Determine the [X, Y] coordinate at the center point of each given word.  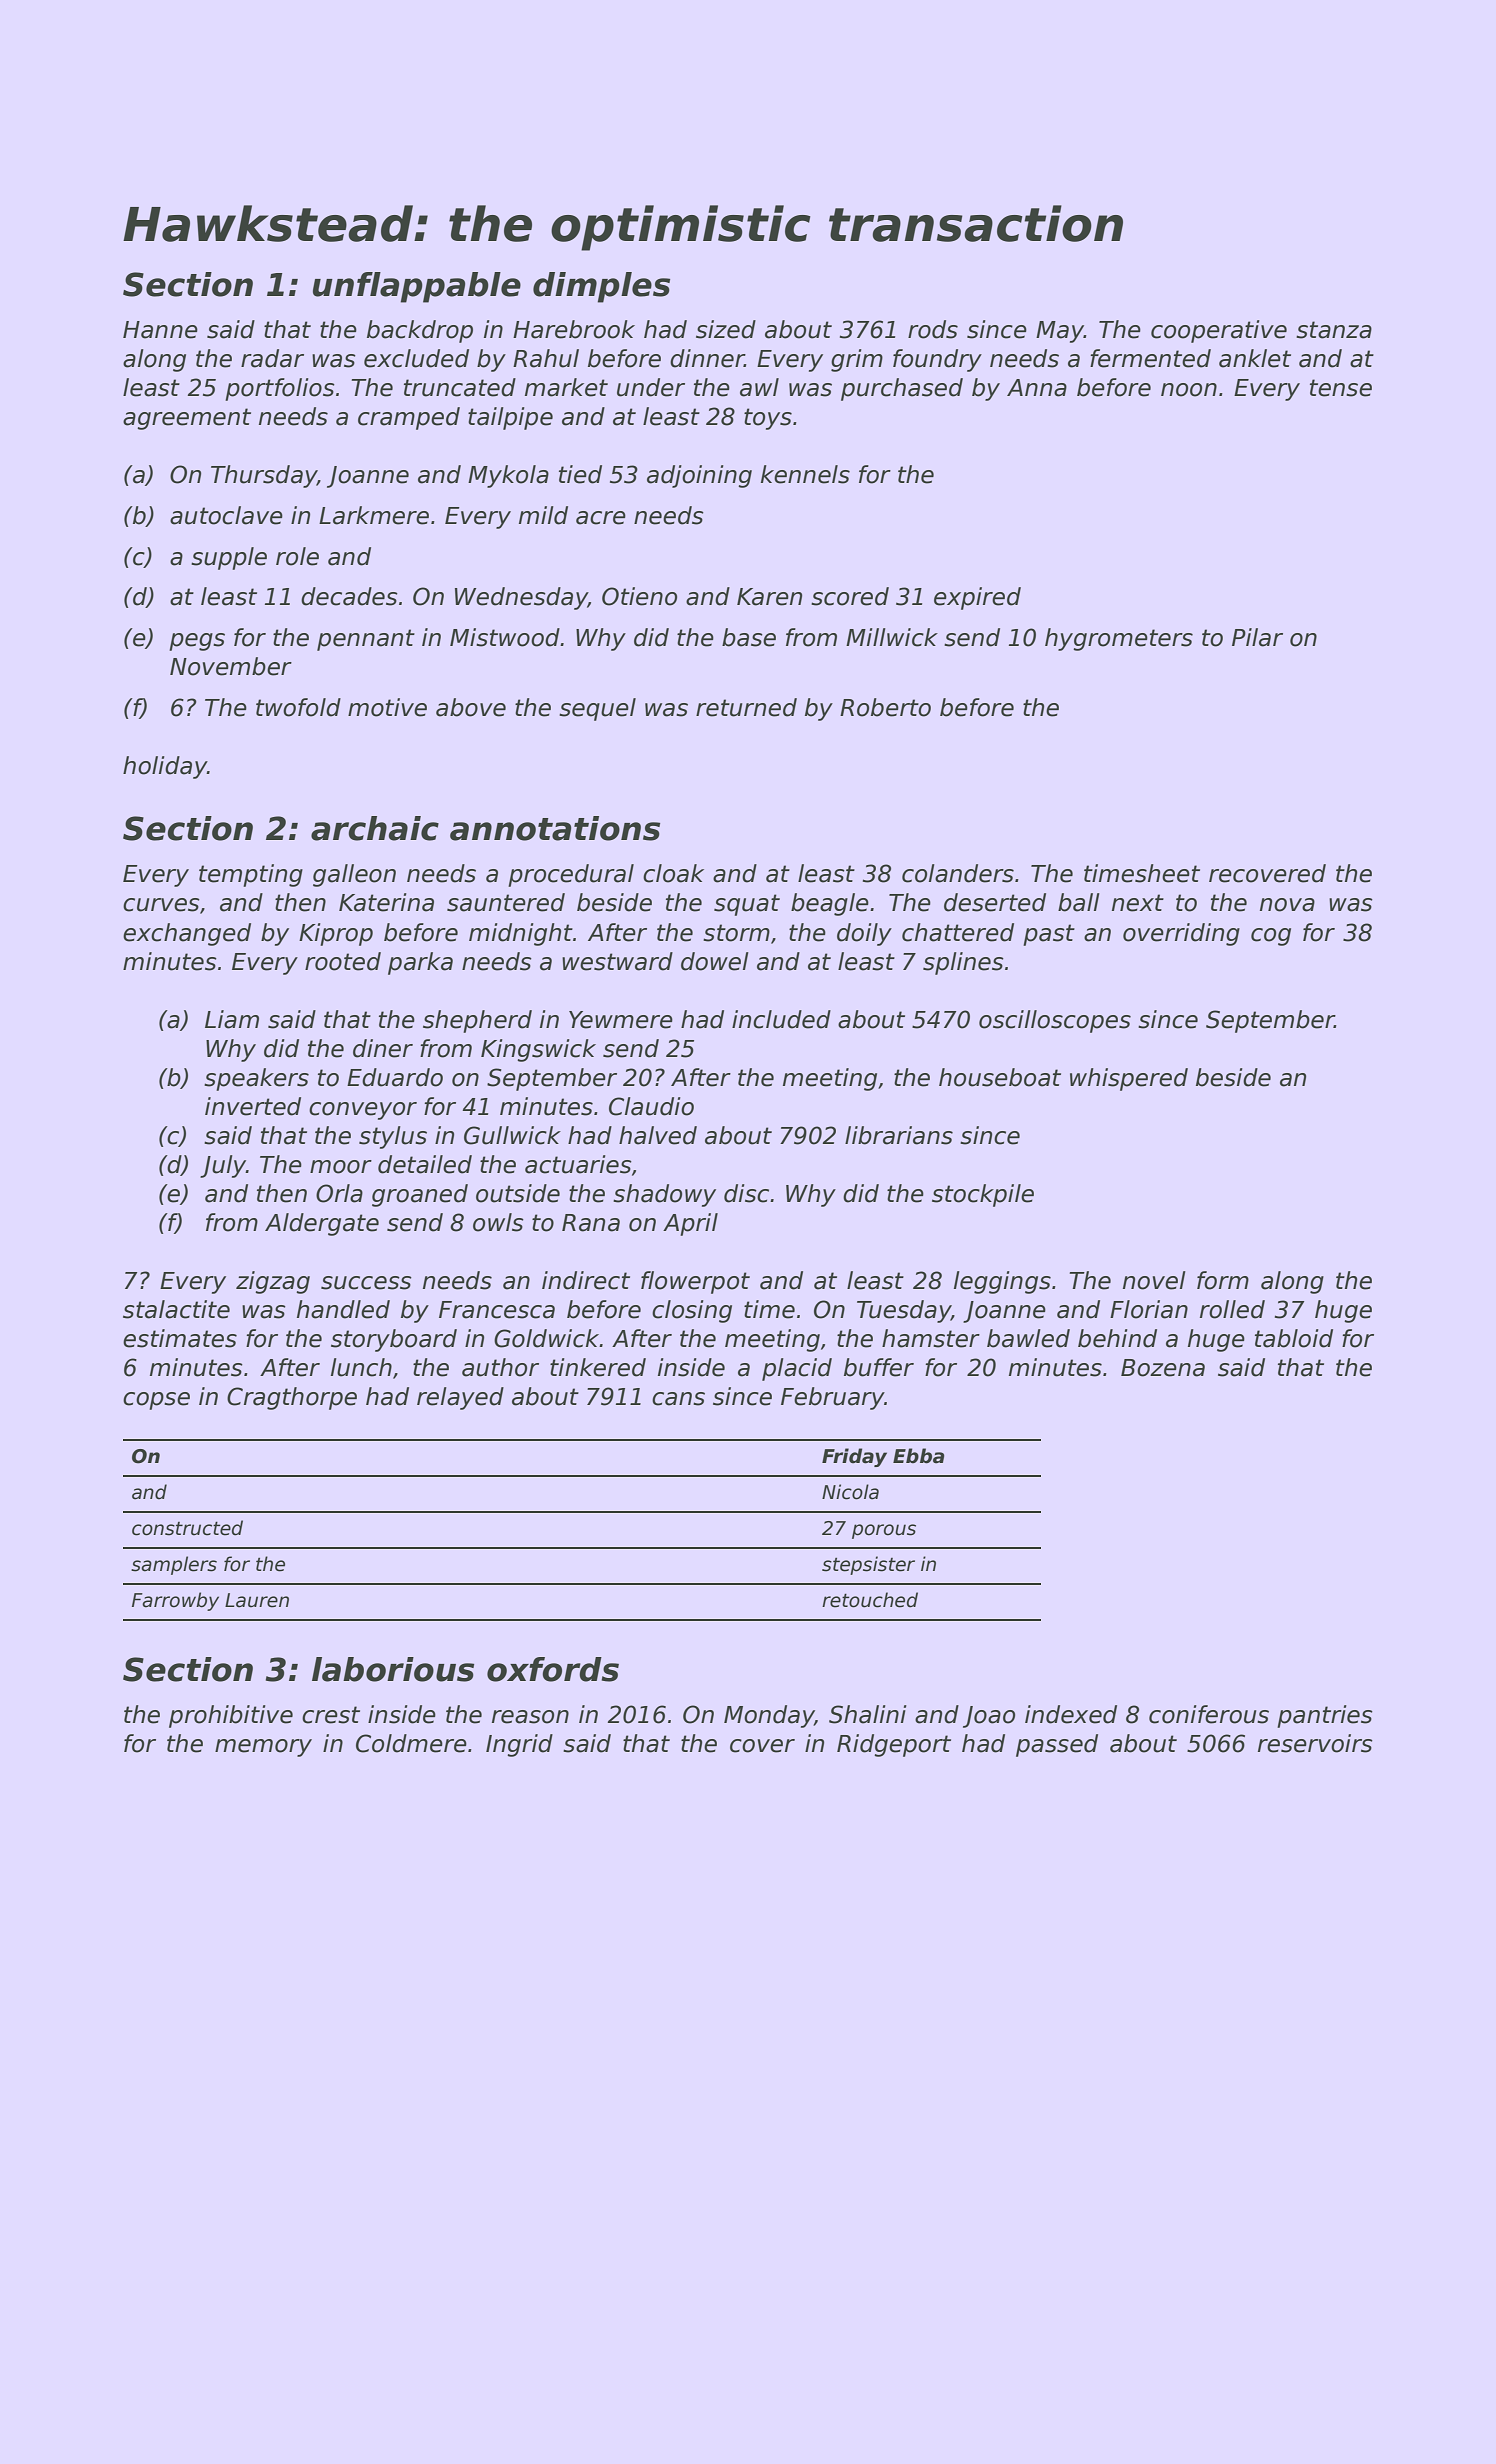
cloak [673, 873]
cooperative [1219, 331]
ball [1079, 902]
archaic [375, 828]
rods [933, 329]
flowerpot [695, 1282]
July [223, 1166]
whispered [1129, 1079]
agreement [187, 419]
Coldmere [411, 1743]
